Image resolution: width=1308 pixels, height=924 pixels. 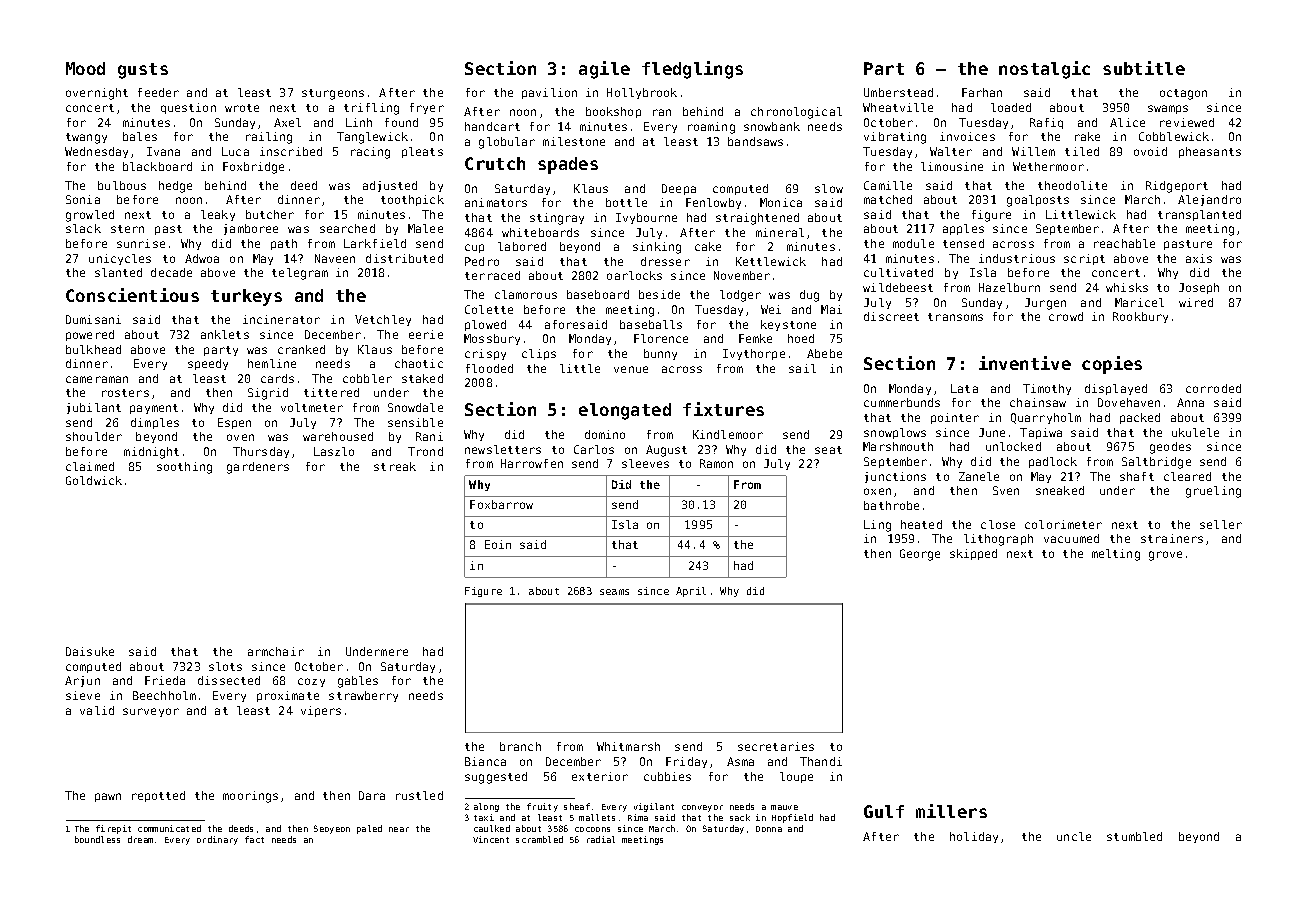 What do you see at coordinates (90, 651) in the page?
I see `Daisuke` at bounding box center [90, 651].
